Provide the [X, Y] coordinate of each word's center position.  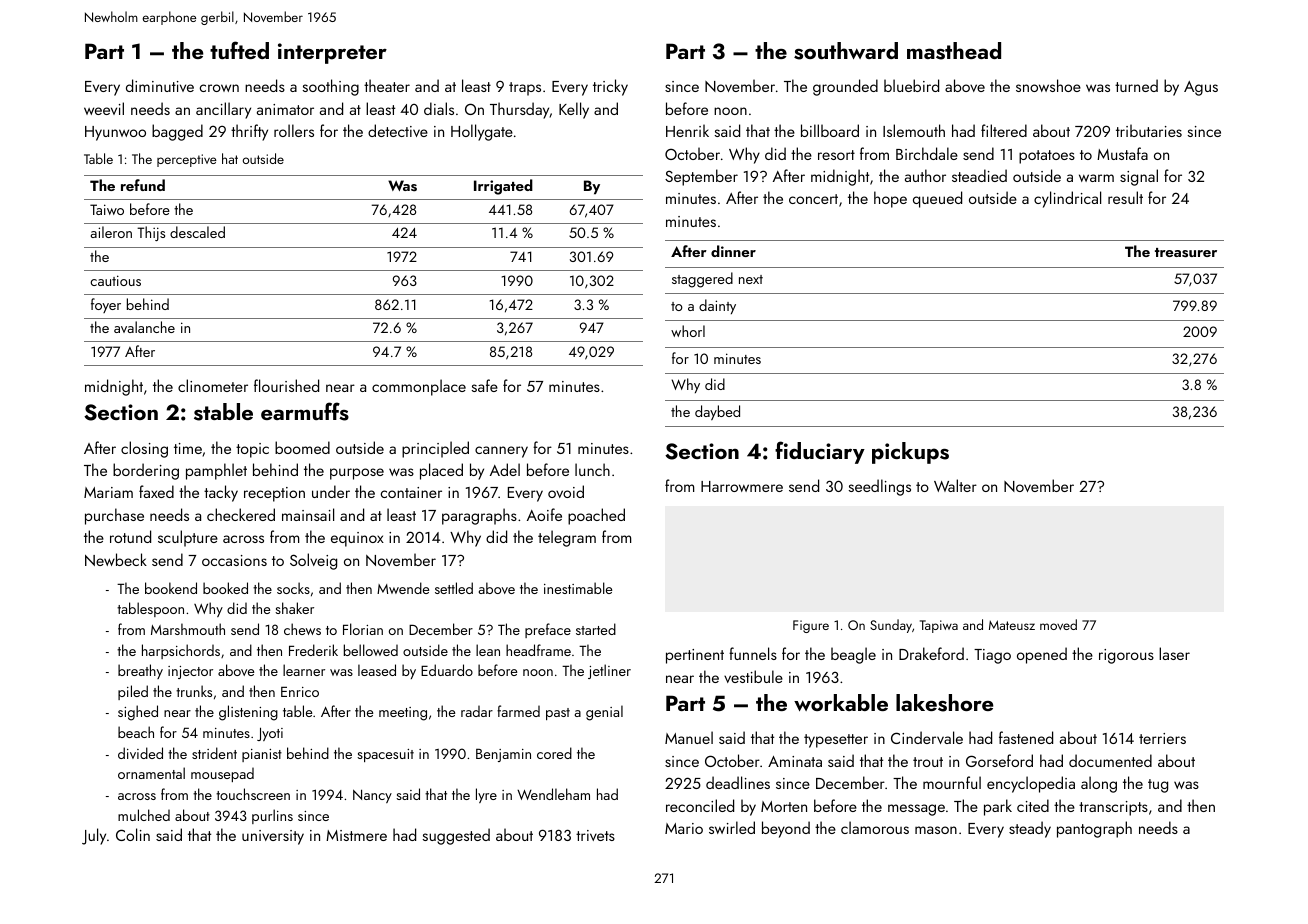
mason [936, 830]
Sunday [891, 626]
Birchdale [927, 153]
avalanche [144, 327]
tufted [239, 50]
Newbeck [116, 559]
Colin [133, 834]
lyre [486, 795]
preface [548, 630]
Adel [505, 469]
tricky [610, 87]
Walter [955, 485]
